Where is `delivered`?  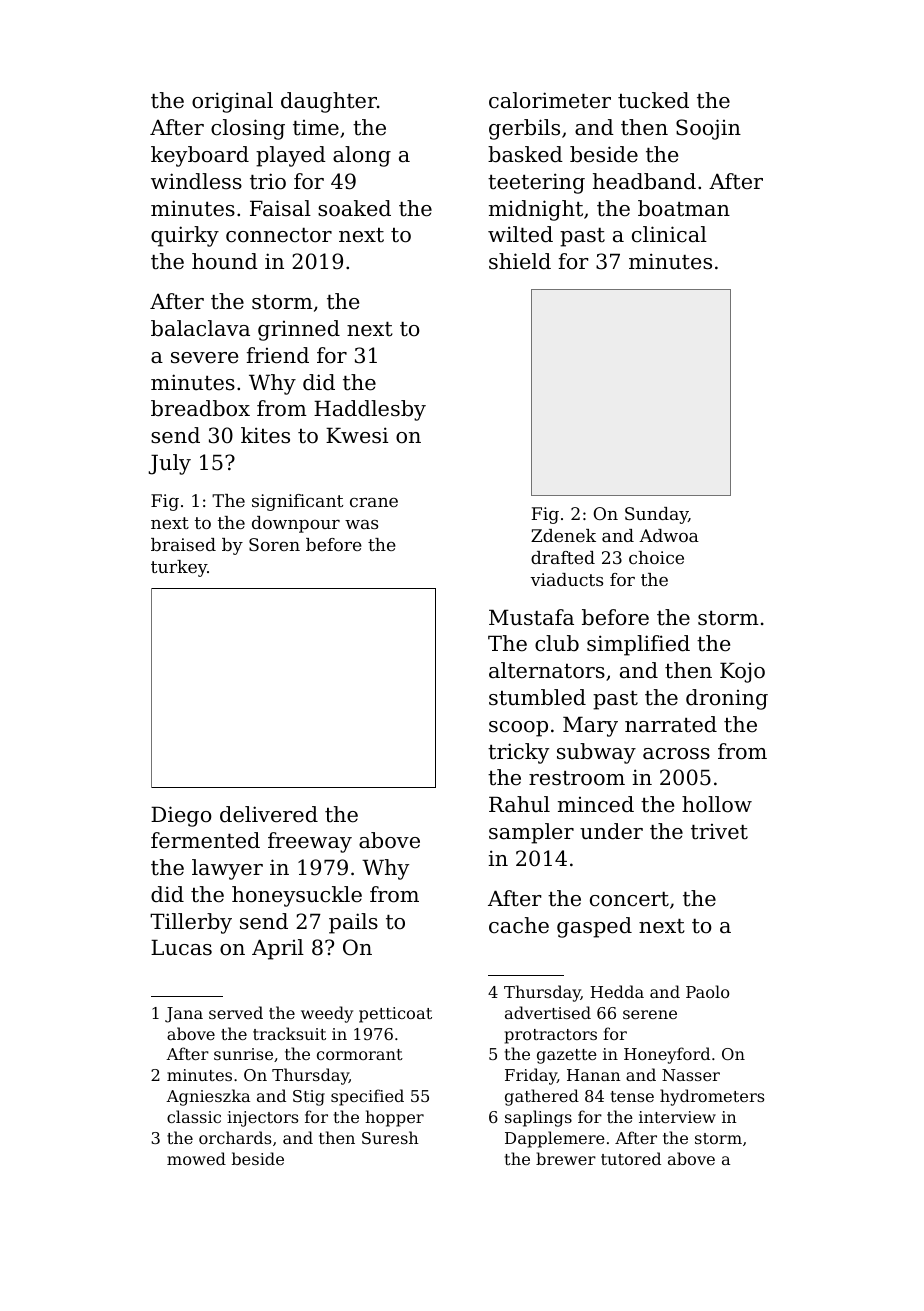 delivered is located at coordinates (269, 814).
